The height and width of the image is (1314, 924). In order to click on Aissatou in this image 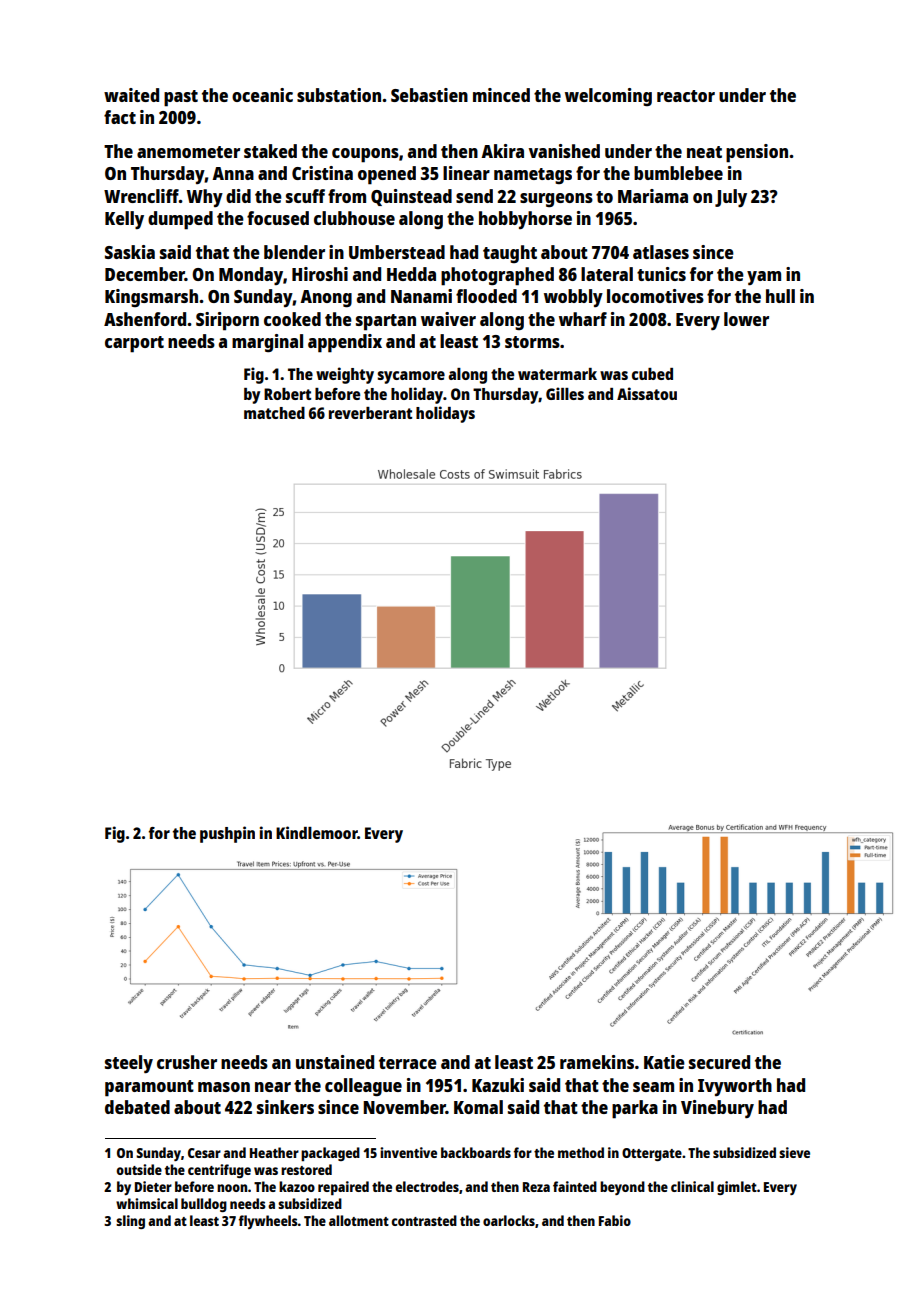, I will do `click(647, 393)`.
